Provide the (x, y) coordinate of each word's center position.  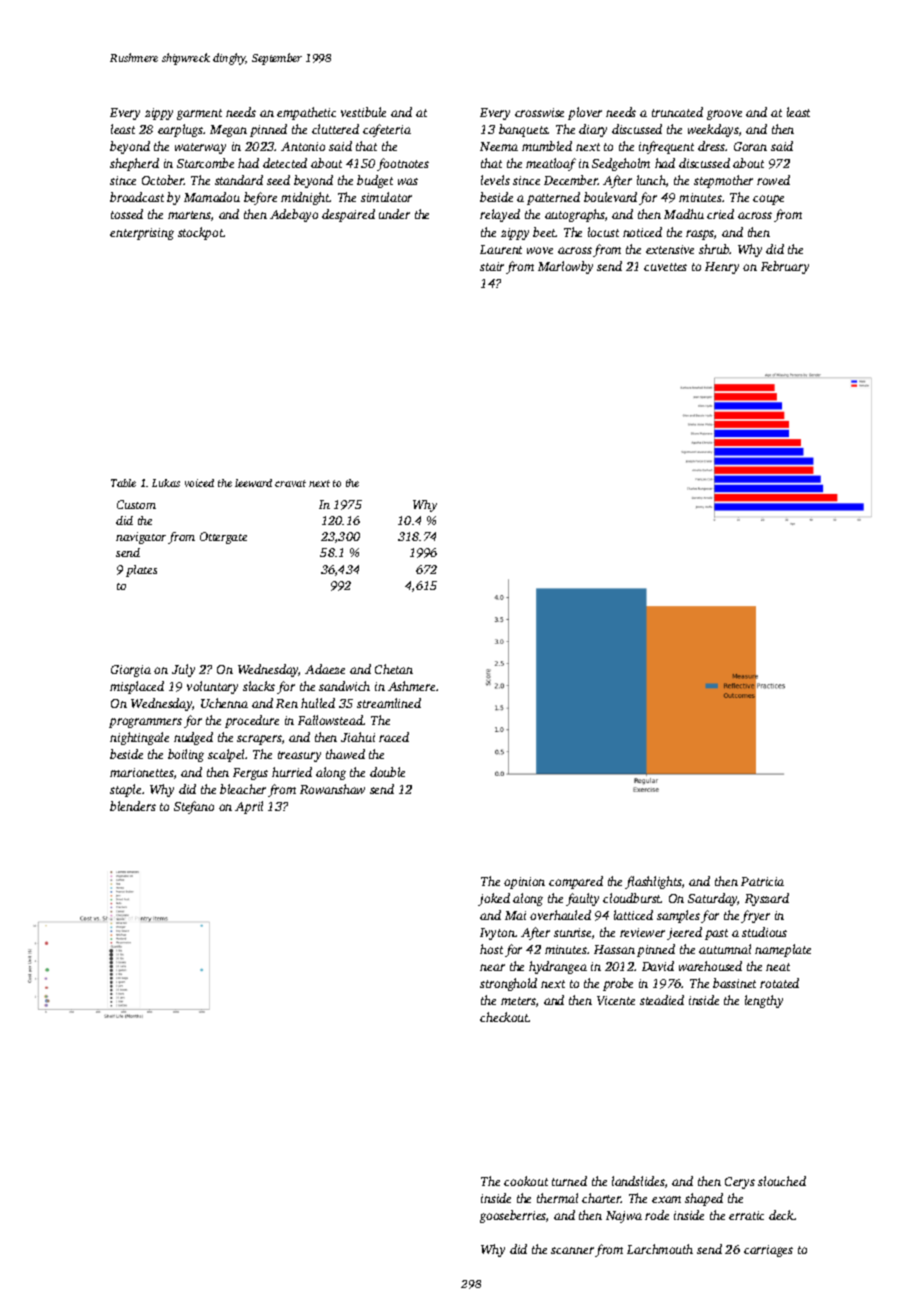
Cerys (740, 1183)
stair (492, 266)
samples (678, 916)
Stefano (194, 807)
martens (189, 215)
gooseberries (513, 1216)
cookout (526, 1181)
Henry (722, 268)
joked (494, 899)
